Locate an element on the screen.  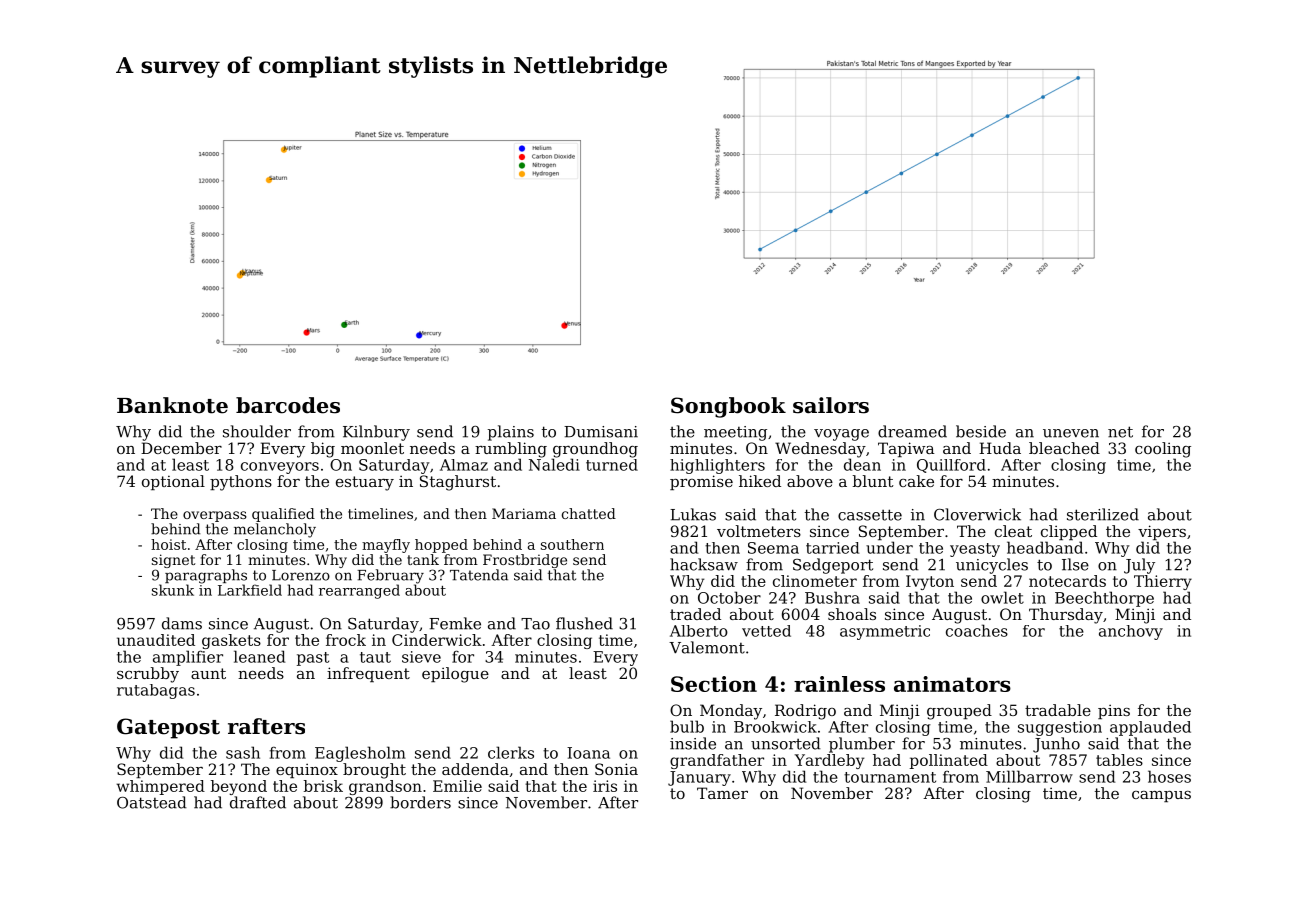
beside is located at coordinates (981, 431).
